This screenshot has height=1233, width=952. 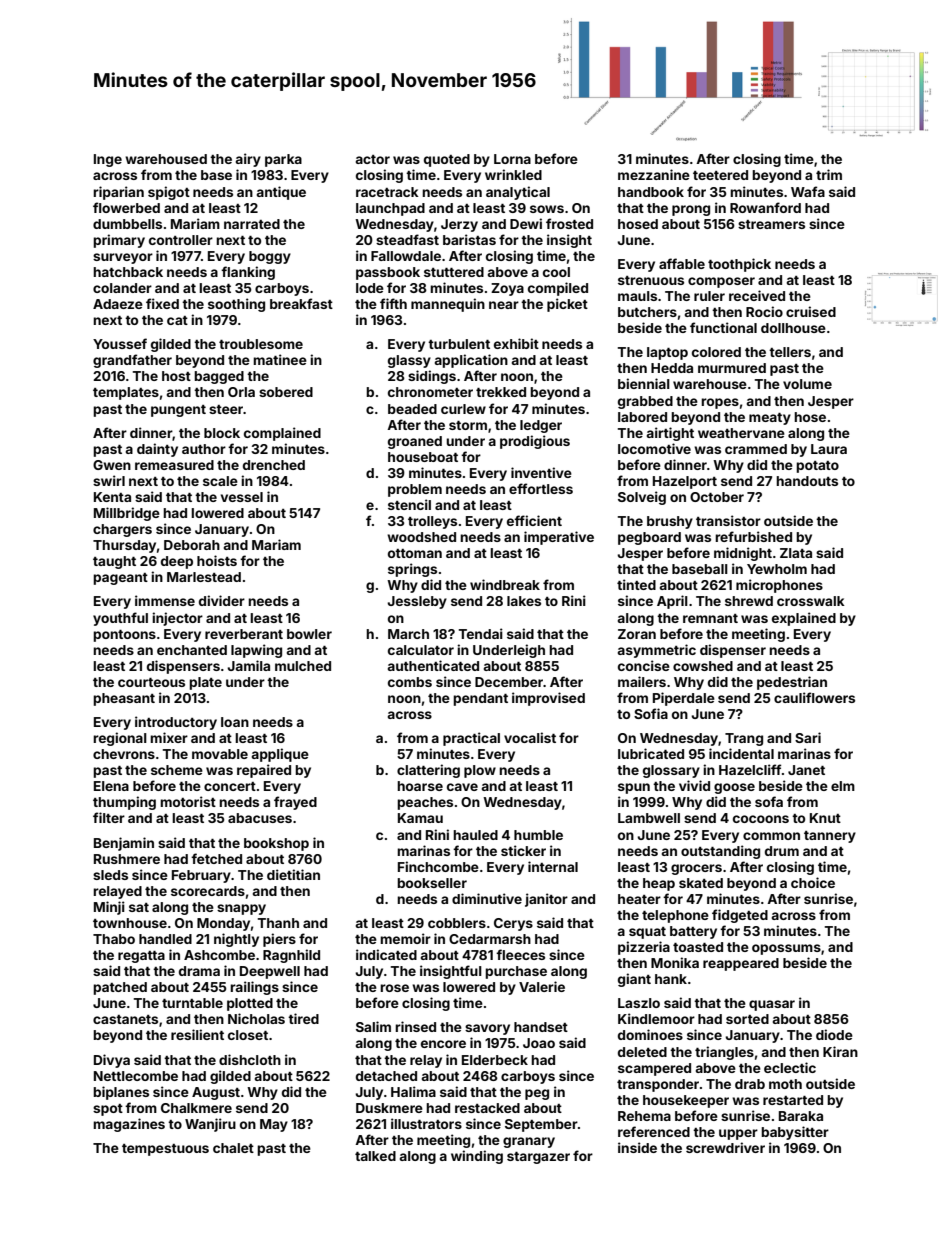 What do you see at coordinates (176, 376) in the screenshot?
I see `host` at bounding box center [176, 376].
